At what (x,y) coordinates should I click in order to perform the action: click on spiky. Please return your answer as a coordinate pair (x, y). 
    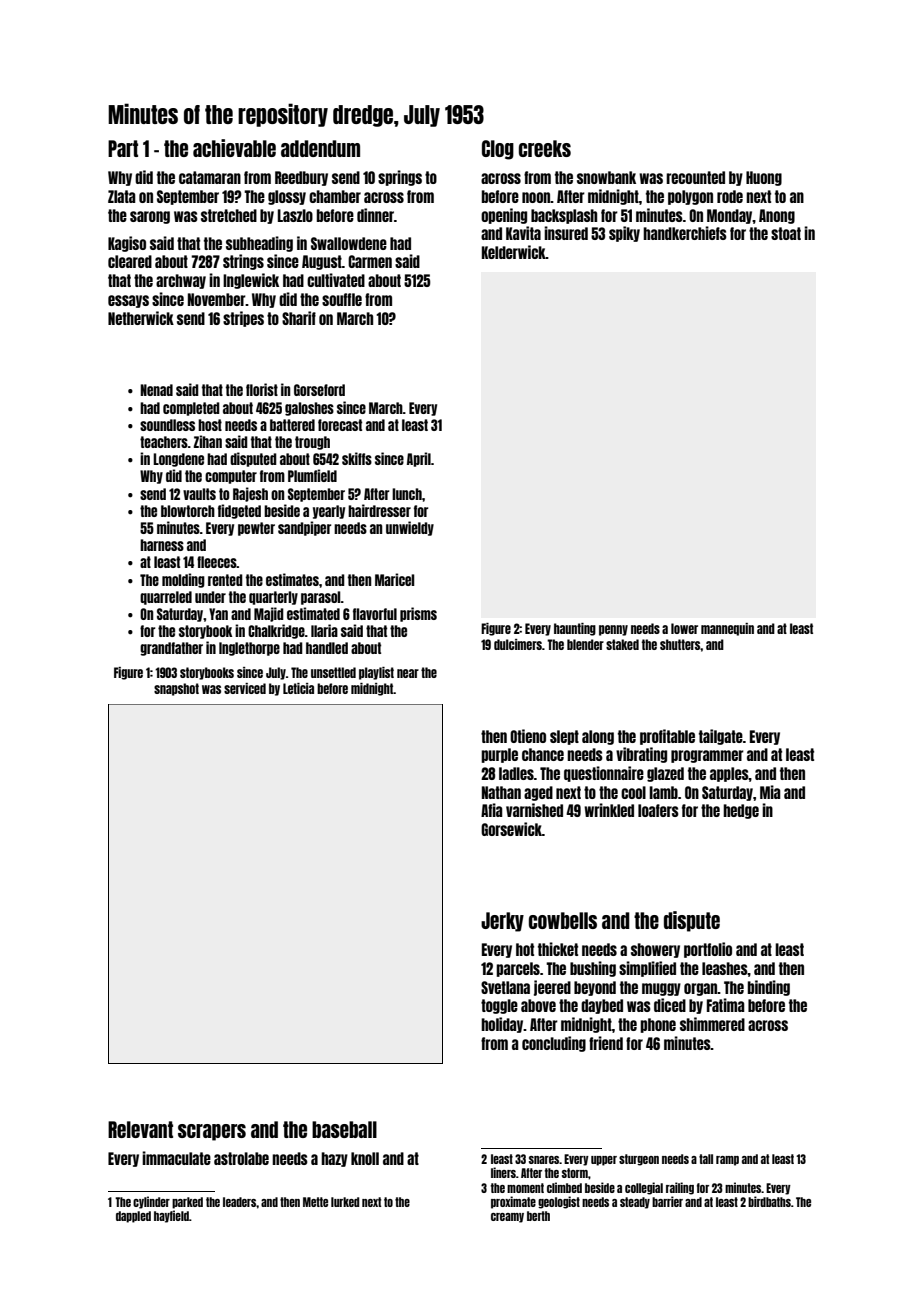
    Looking at the image, I should click on (624, 234).
